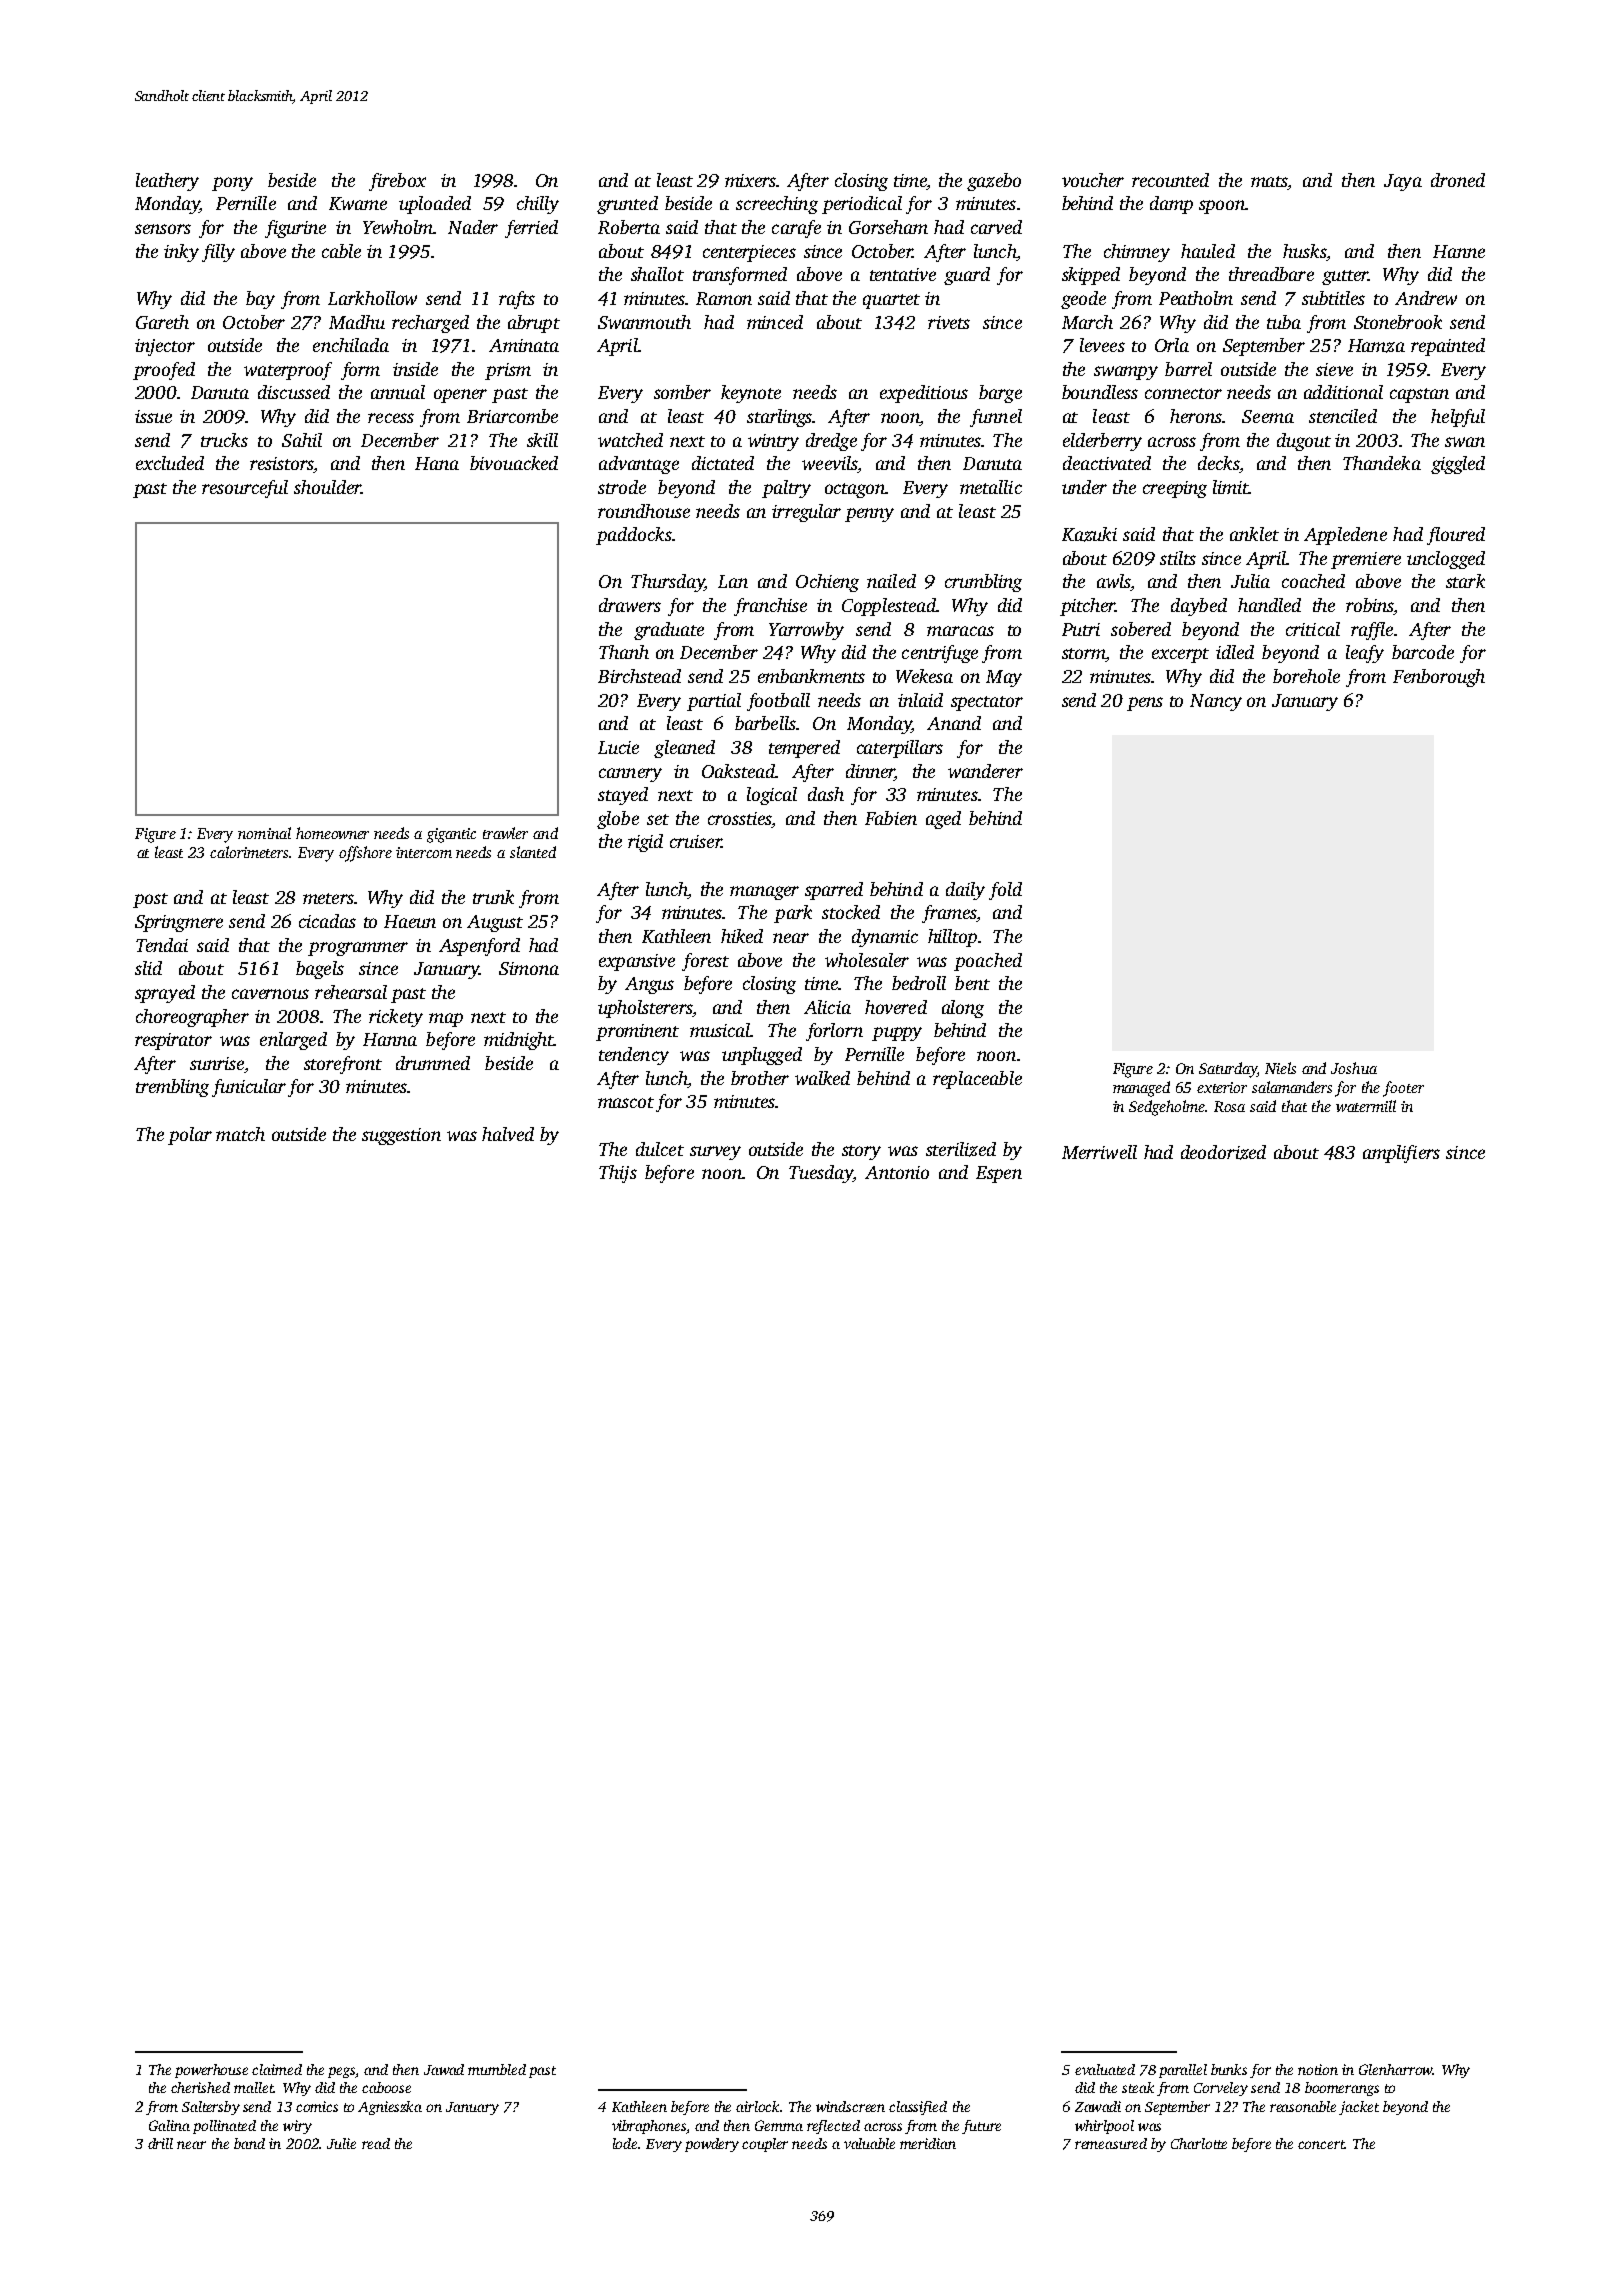 The image size is (1620, 2292). I want to click on droned, so click(1458, 180).
